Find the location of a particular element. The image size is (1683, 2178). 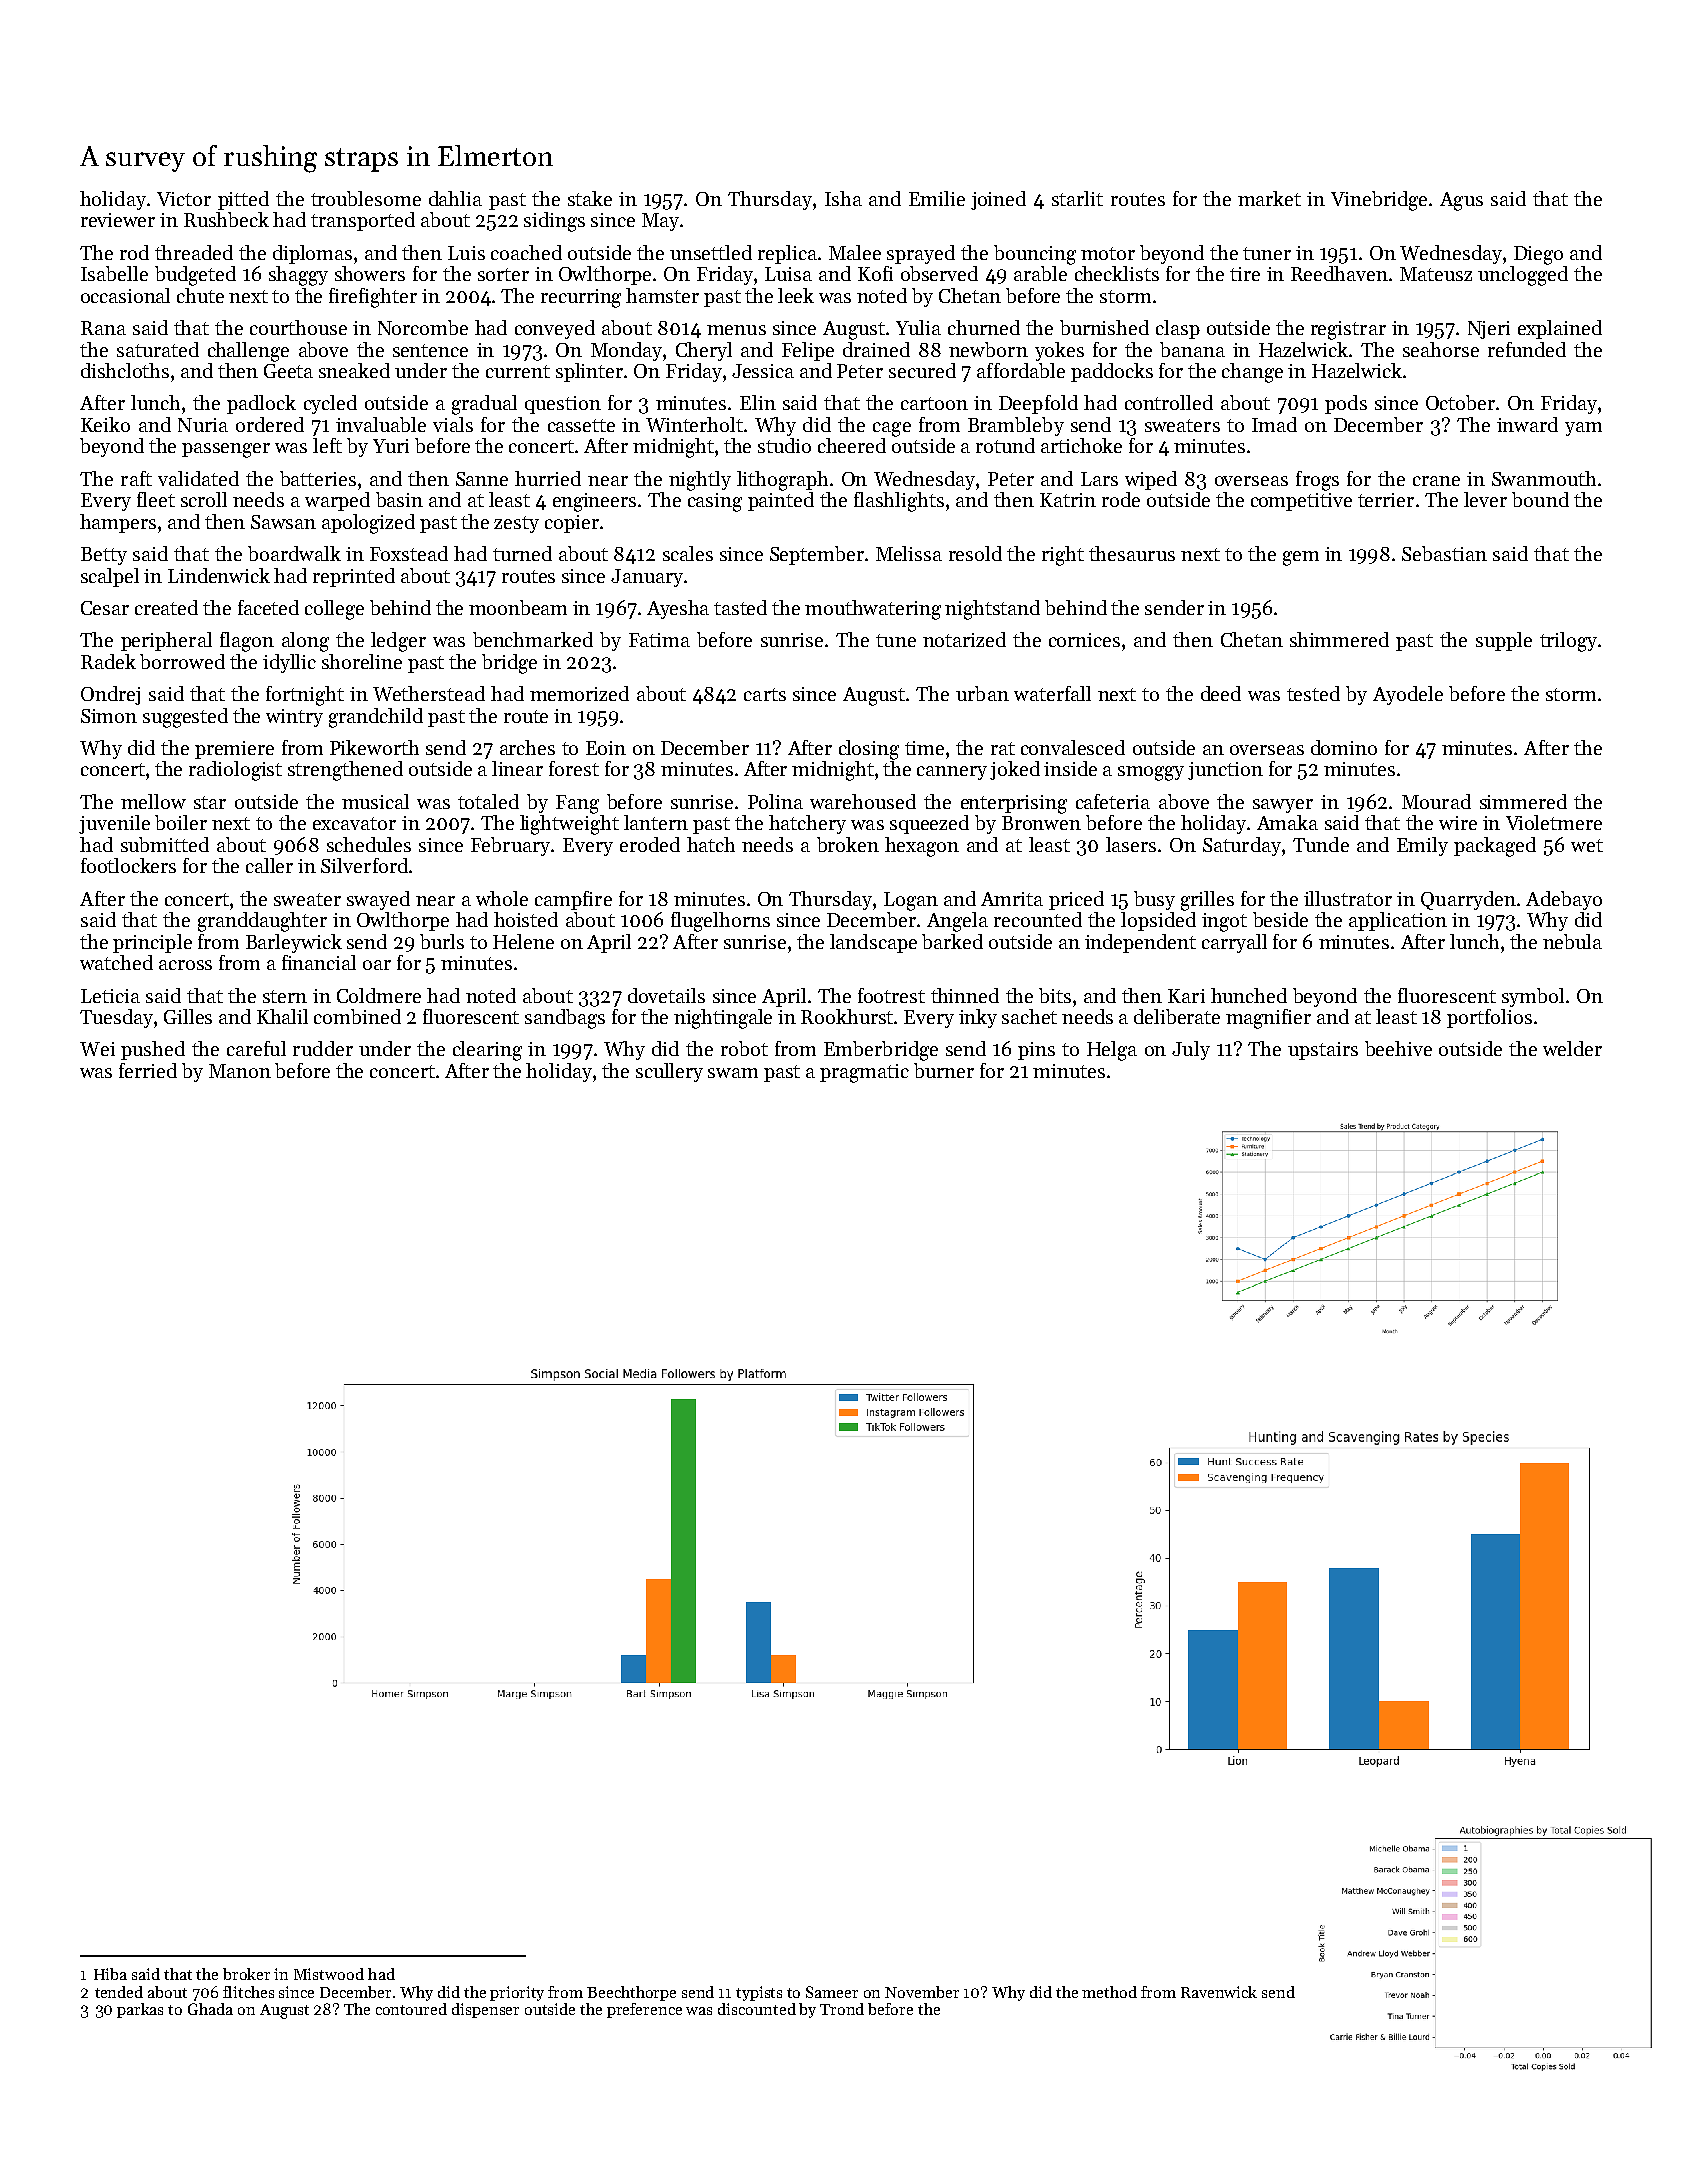

pragmatic is located at coordinates (864, 1073).
